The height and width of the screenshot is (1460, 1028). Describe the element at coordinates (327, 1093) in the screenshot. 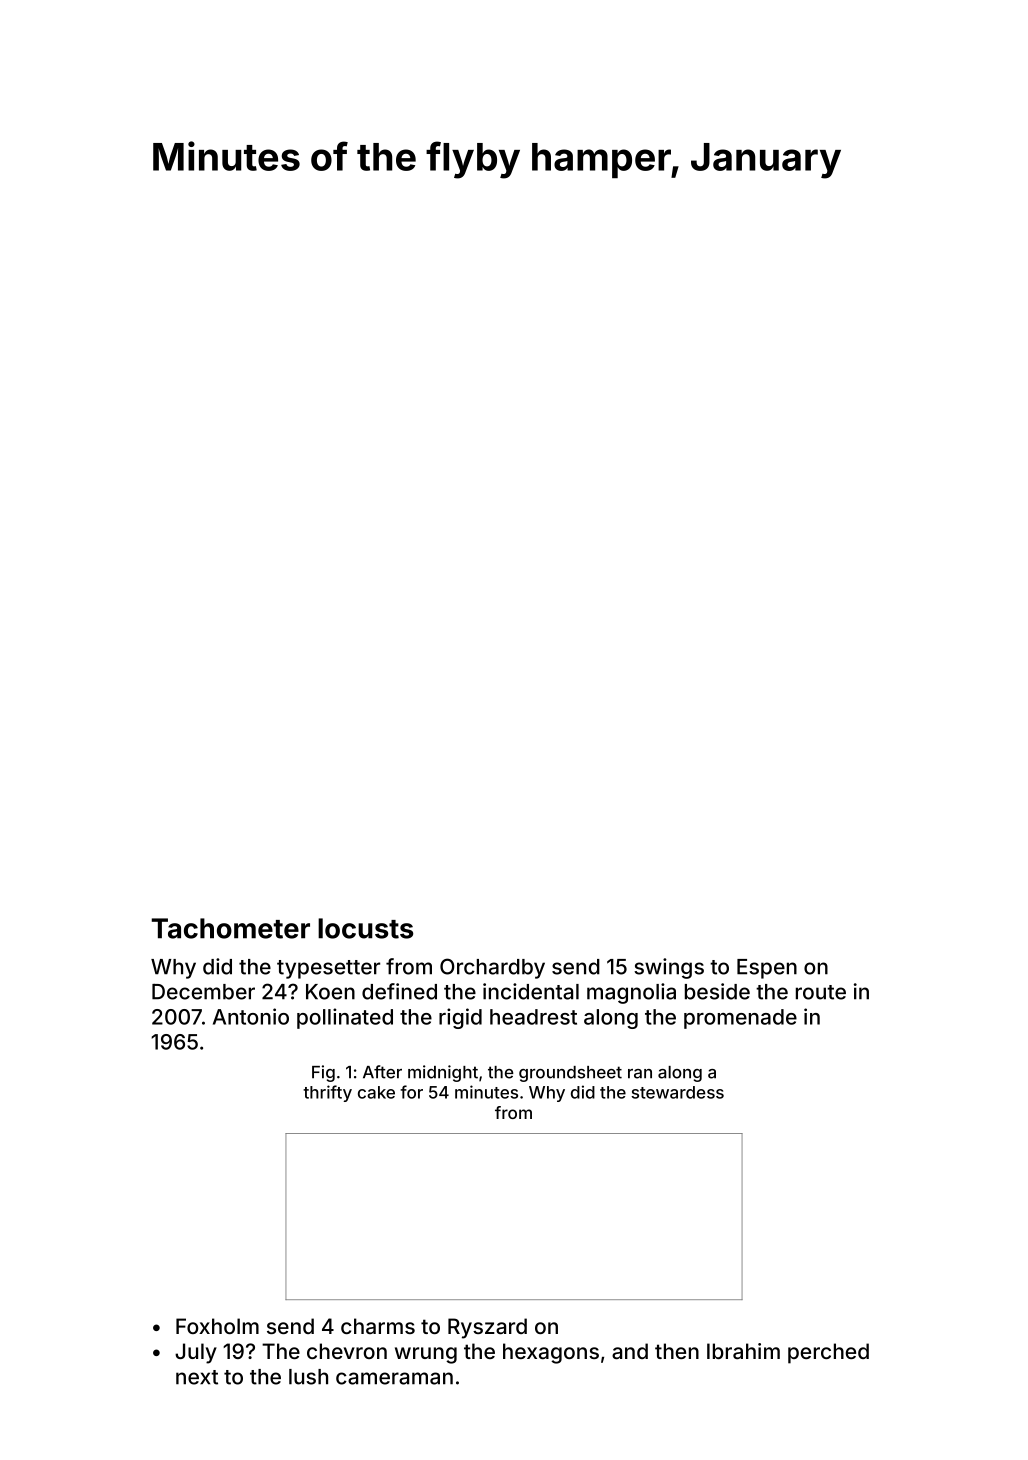

I see `thrifty` at that location.
